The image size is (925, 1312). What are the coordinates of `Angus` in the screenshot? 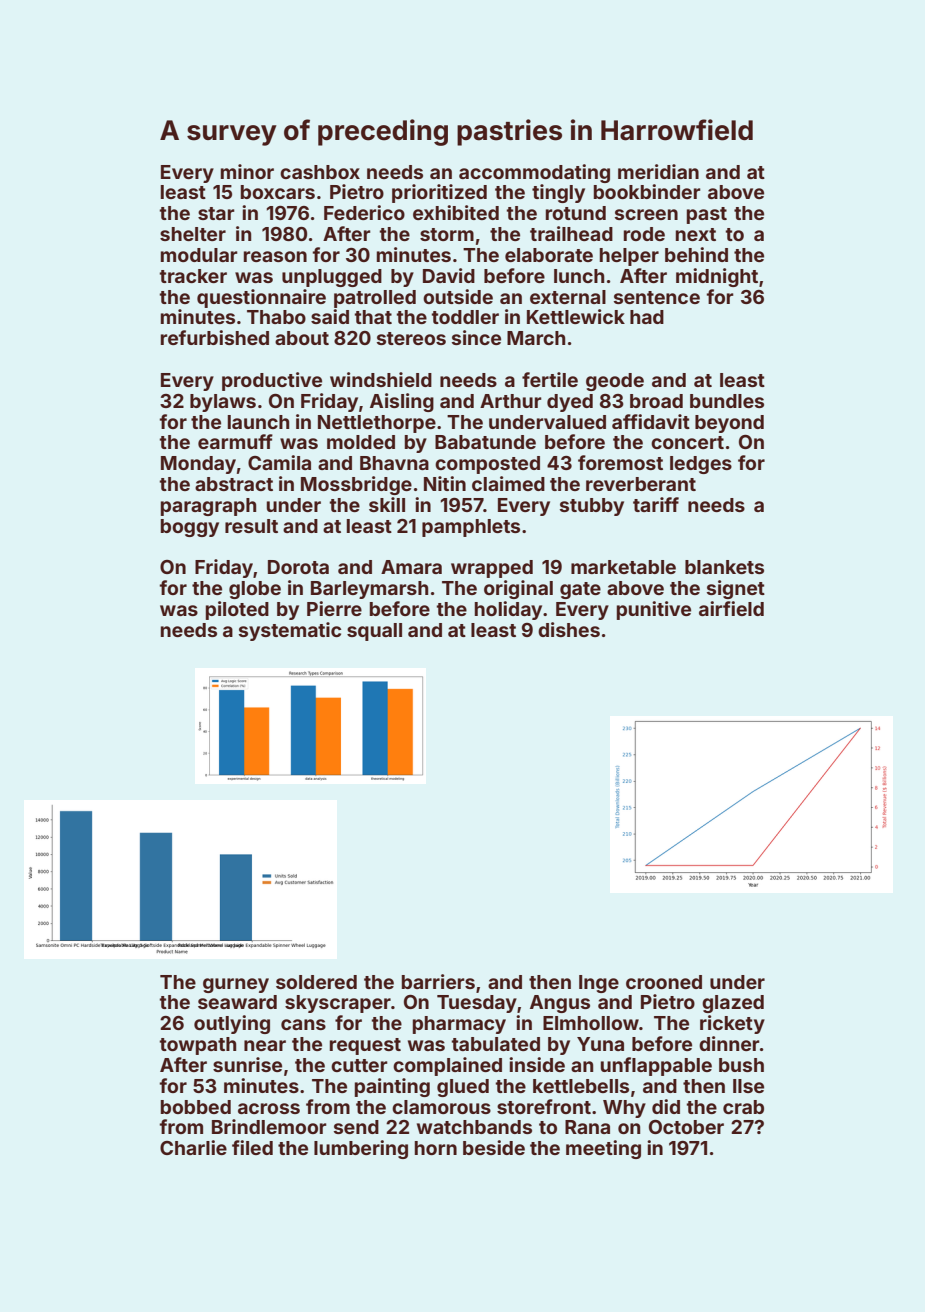 It's located at (560, 1004).
